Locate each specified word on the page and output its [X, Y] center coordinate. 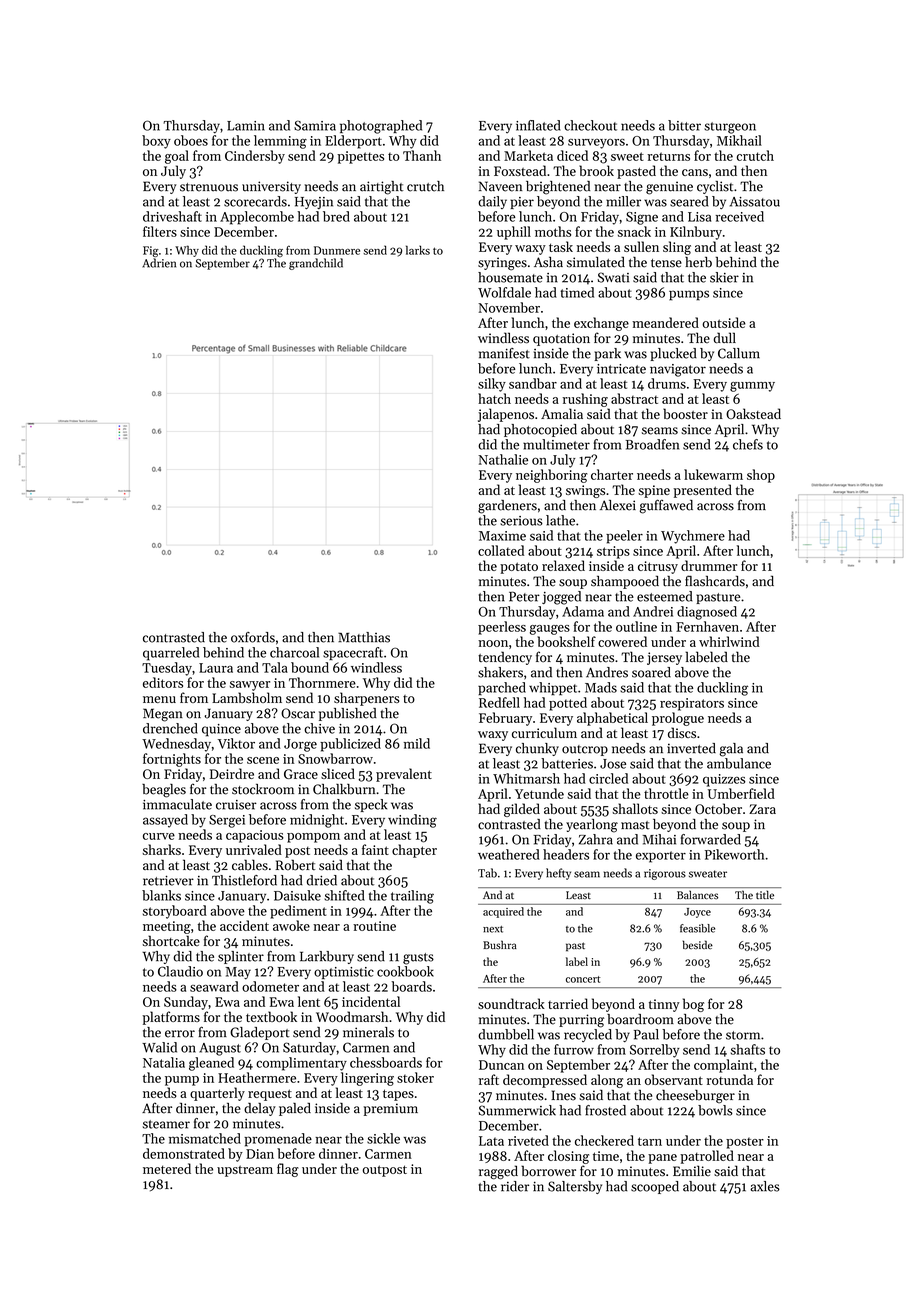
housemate [510, 277]
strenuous [209, 187]
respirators [692, 704]
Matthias [364, 637]
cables [250, 865]
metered [167, 1168]
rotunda [730, 1079]
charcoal [294, 652]
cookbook [405, 971]
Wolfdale [504, 292]
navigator [678, 370]
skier [724, 277]
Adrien [159, 263]
